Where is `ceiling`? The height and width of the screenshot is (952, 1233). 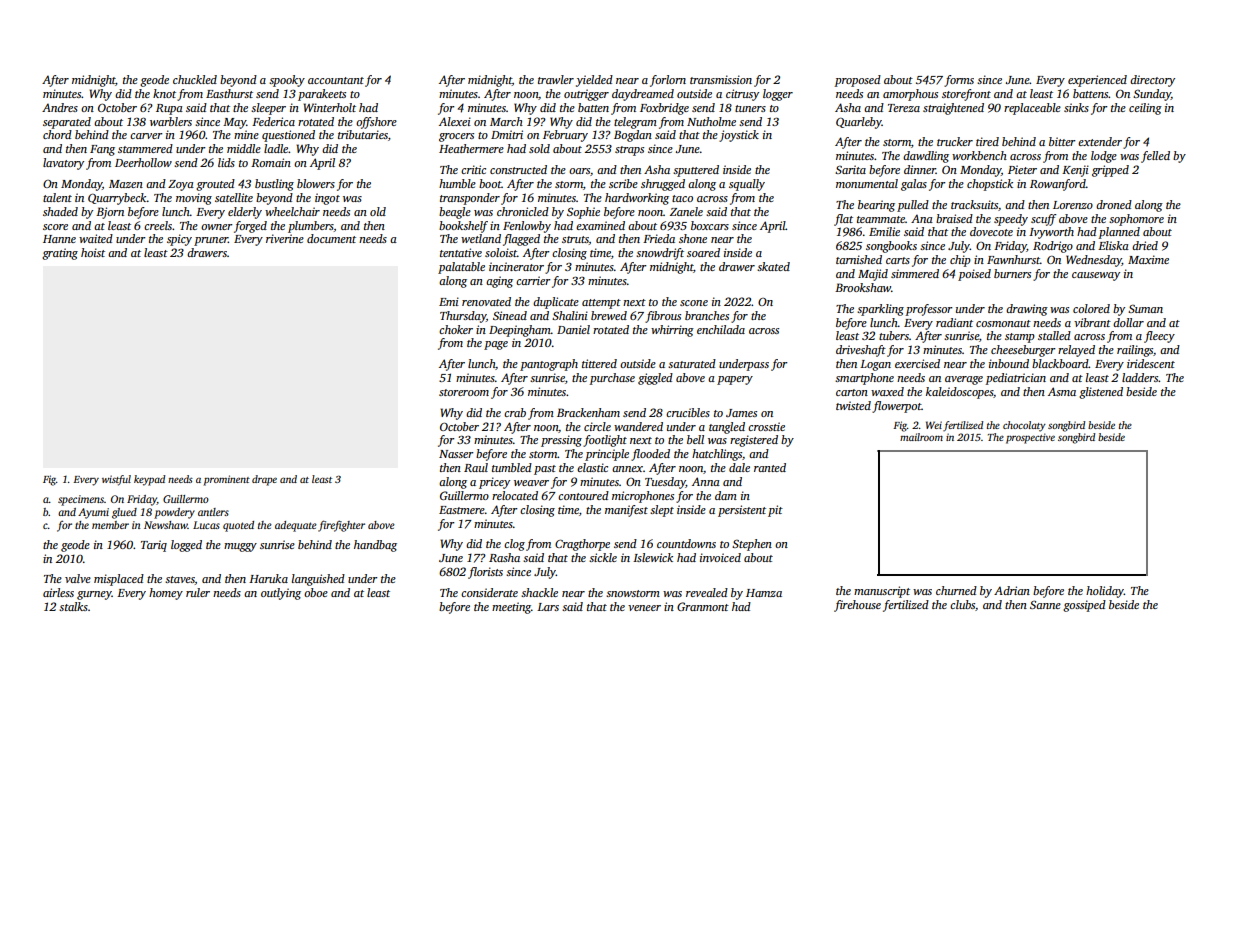
ceiling is located at coordinates (1145, 109).
